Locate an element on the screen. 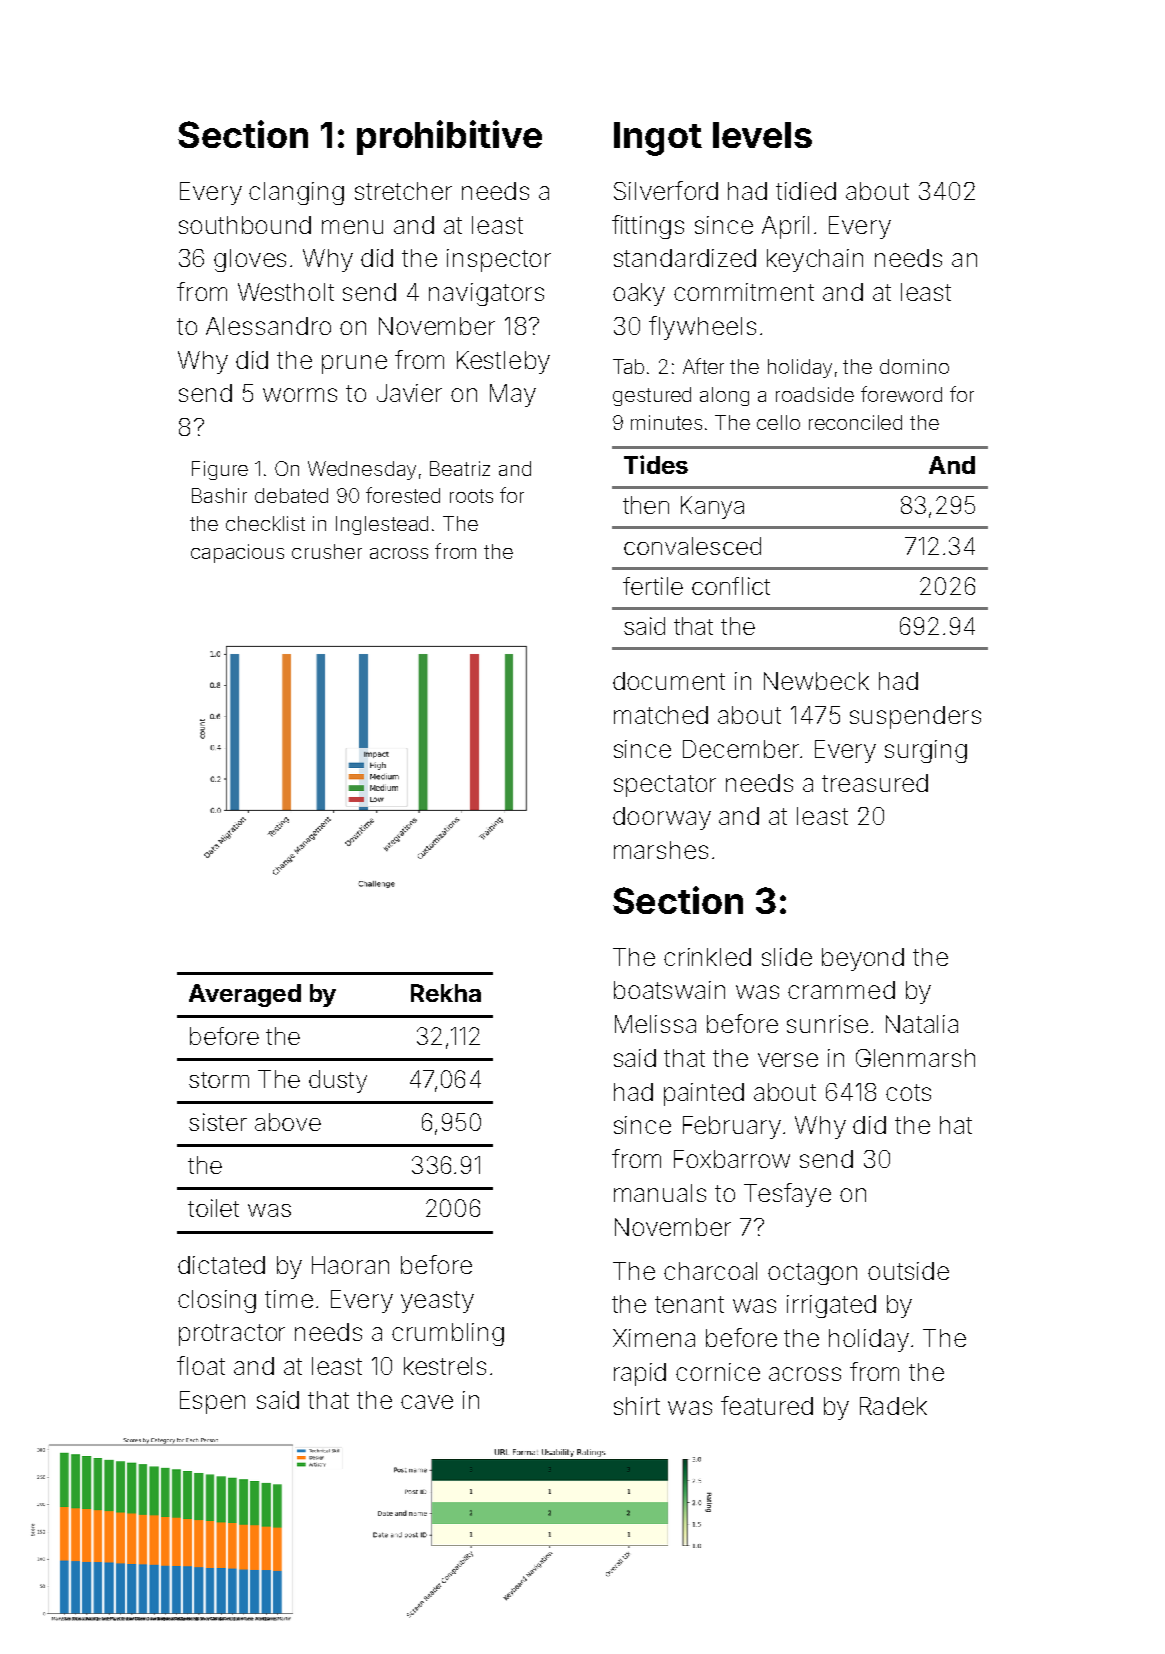 This screenshot has height=1654, width=1165. document is located at coordinates (669, 681).
